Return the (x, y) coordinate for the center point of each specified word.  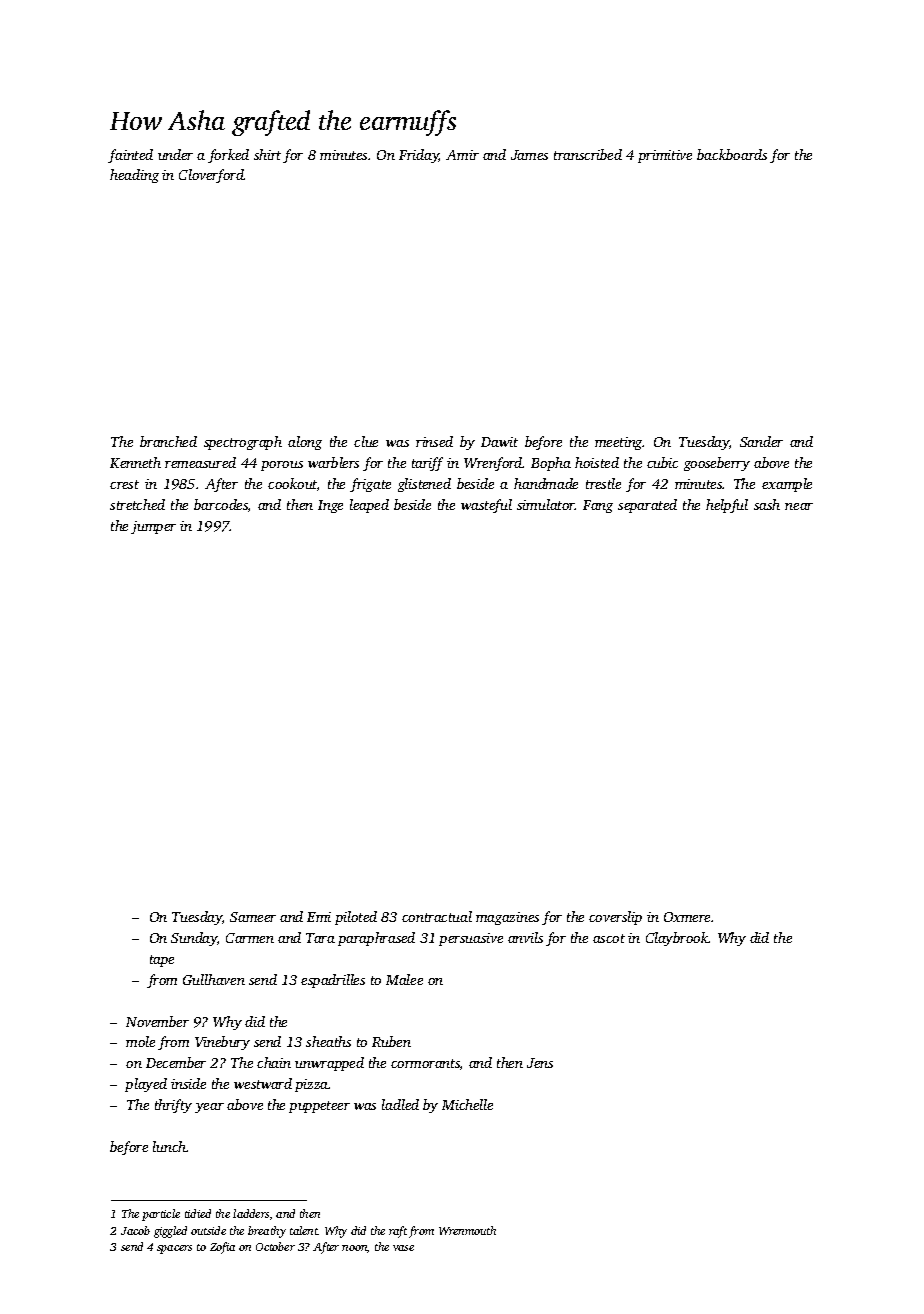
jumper (153, 527)
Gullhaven (214, 979)
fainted (130, 156)
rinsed (434, 441)
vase (403, 1248)
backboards (732, 154)
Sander (761, 441)
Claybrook (677, 939)
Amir (462, 155)
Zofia (222, 1248)
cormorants (425, 1063)
